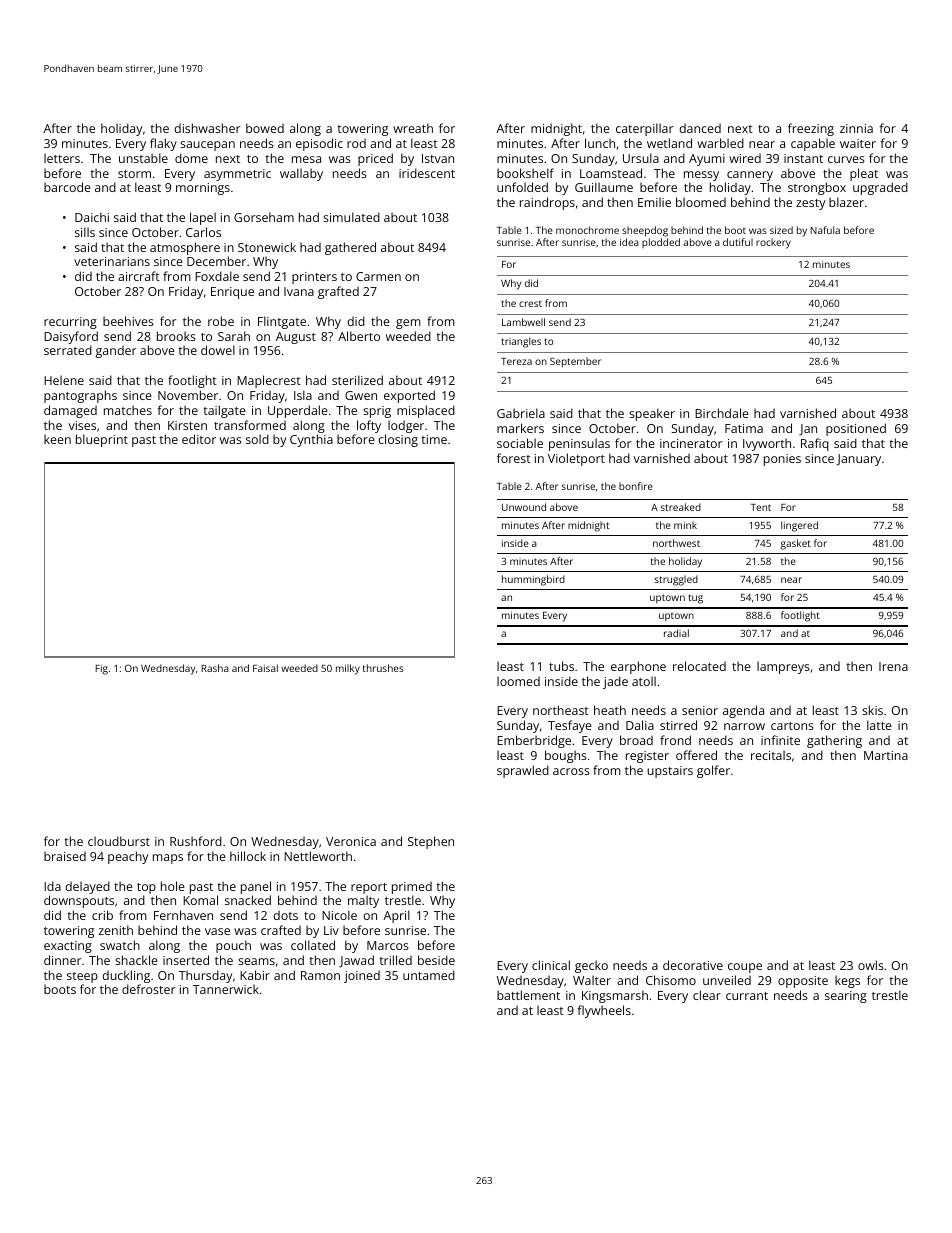 The height and width of the screenshot is (1233, 952). What do you see at coordinates (575, 362) in the screenshot?
I see `September` at bounding box center [575, 362].
